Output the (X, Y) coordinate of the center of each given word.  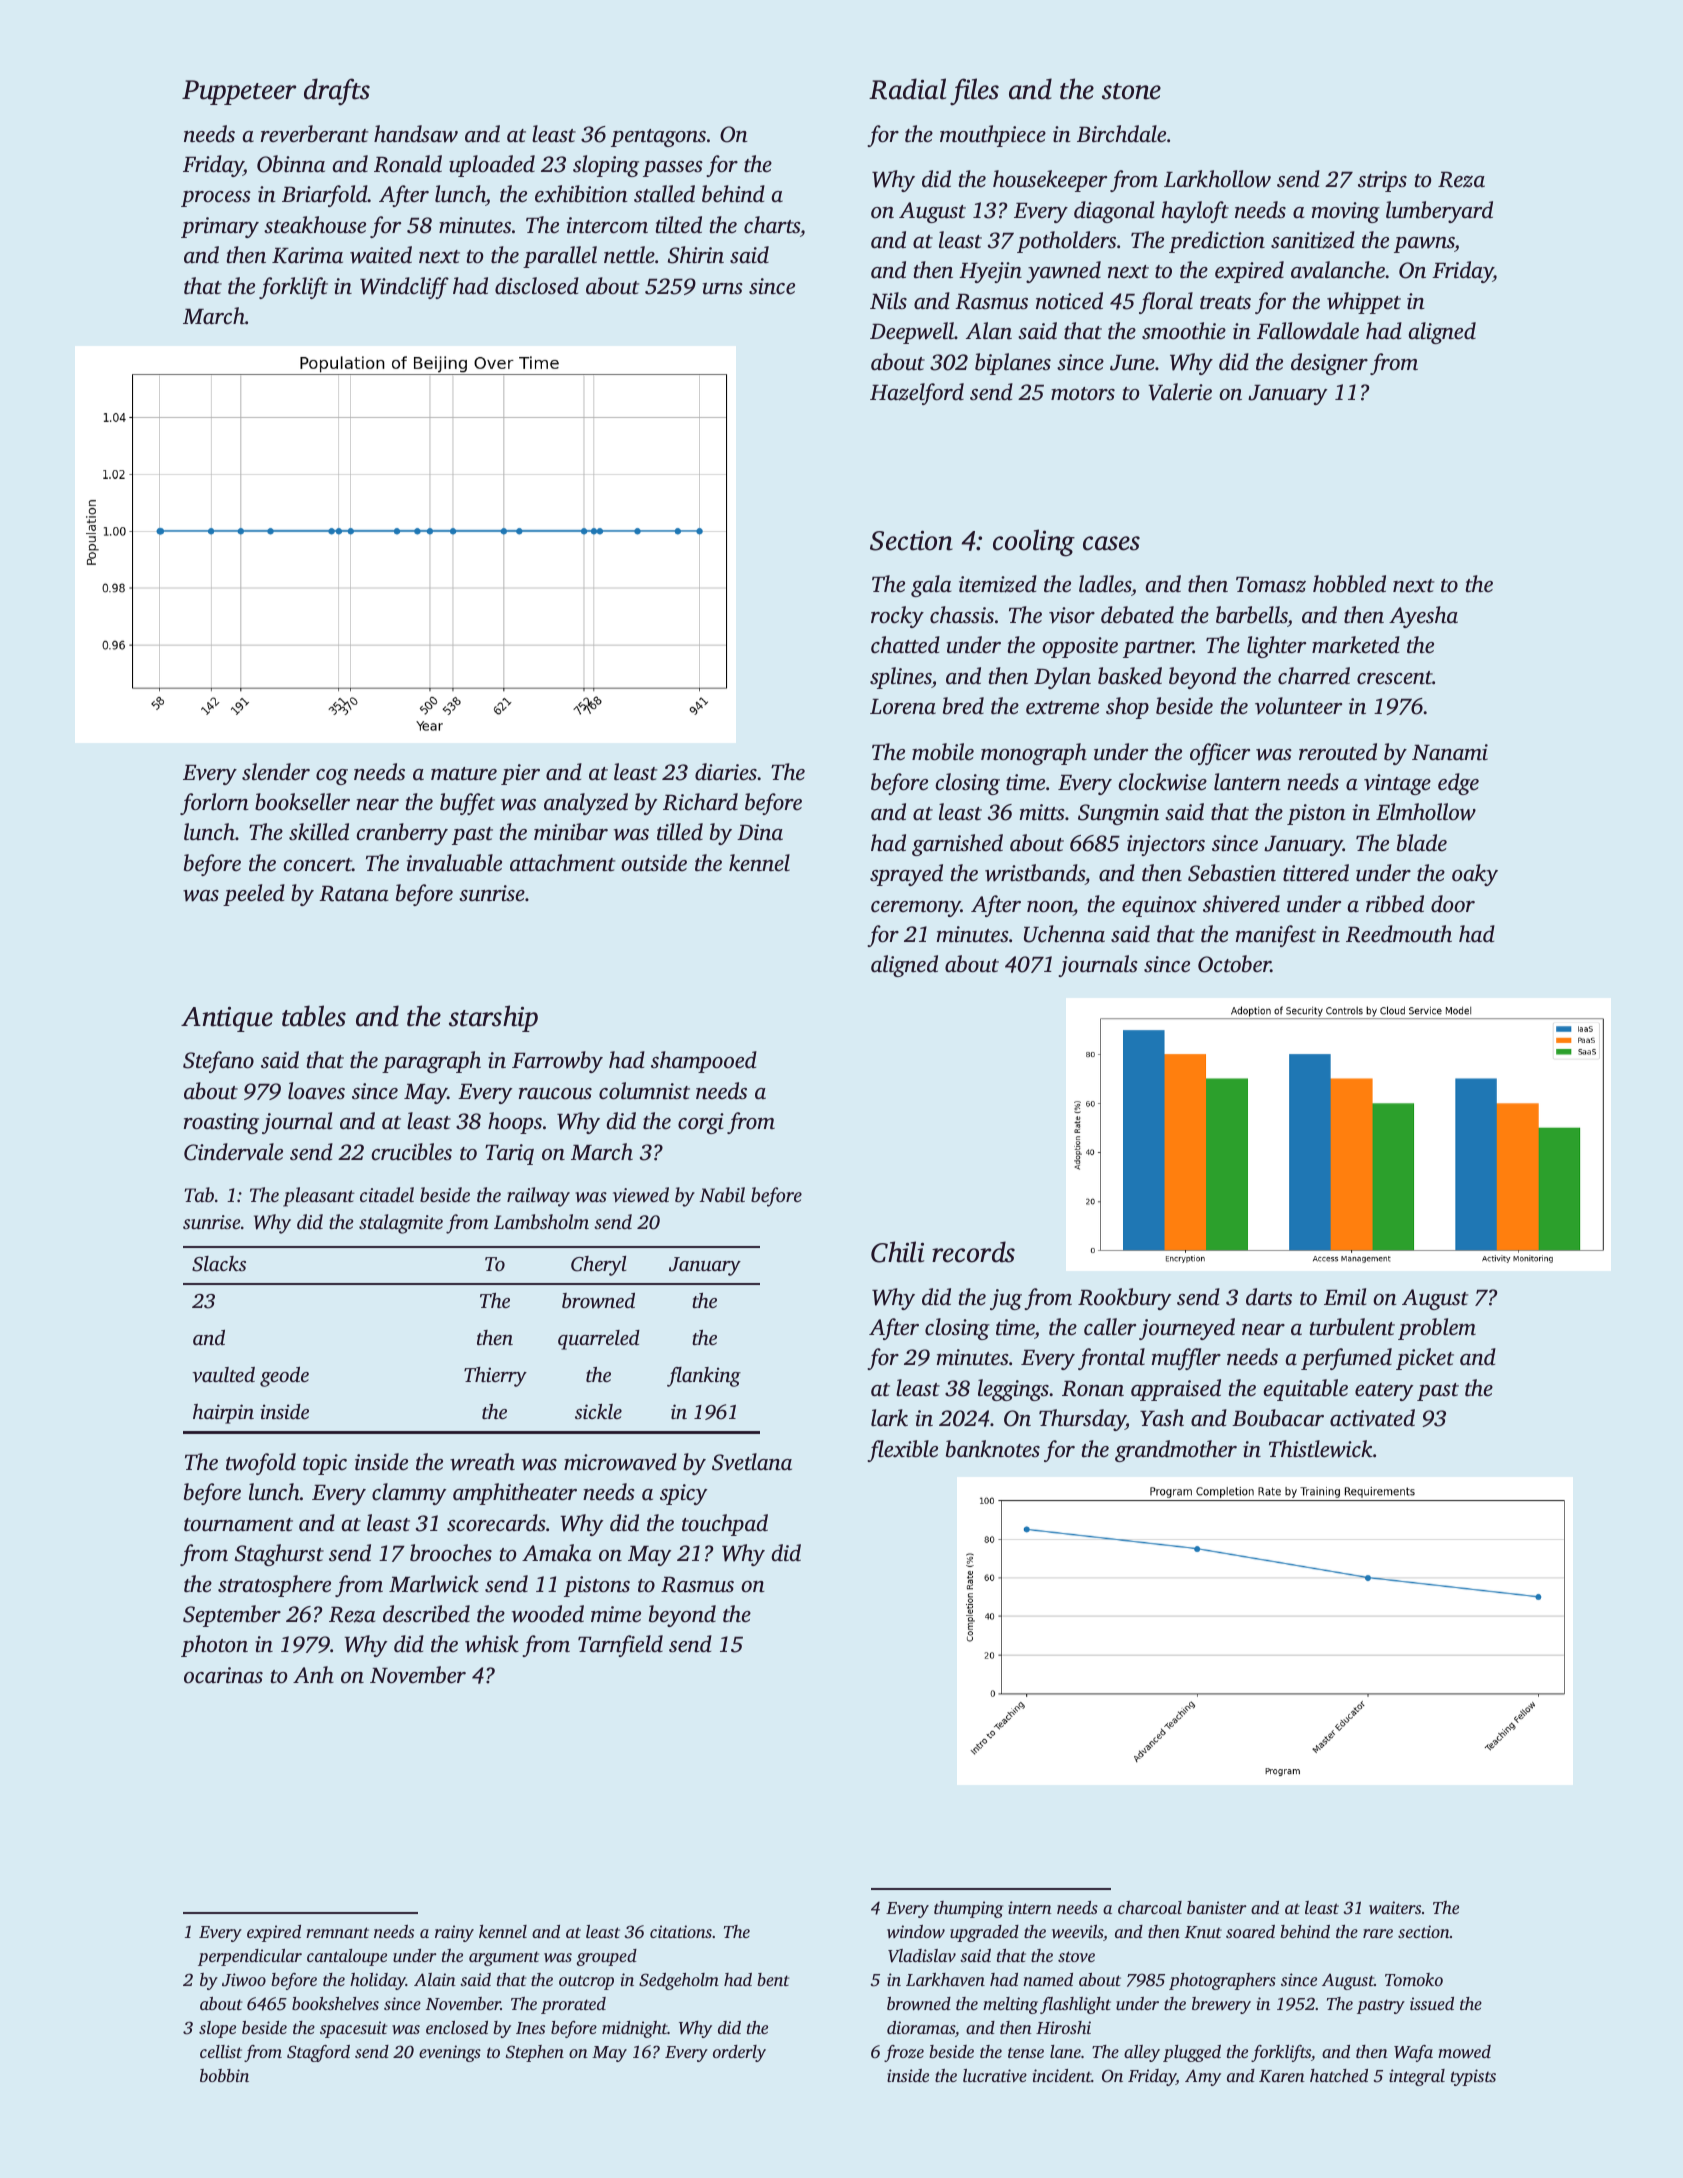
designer (1329, 364)
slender (276, 772)
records (973, 1252)
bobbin (224, 2075)
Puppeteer (239, 92)
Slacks (219, 1264)
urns (723, 289)
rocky (897, 617)
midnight (635, 2029)
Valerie (1180, 392)
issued (1432, 2003)
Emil (1345, 1297)
